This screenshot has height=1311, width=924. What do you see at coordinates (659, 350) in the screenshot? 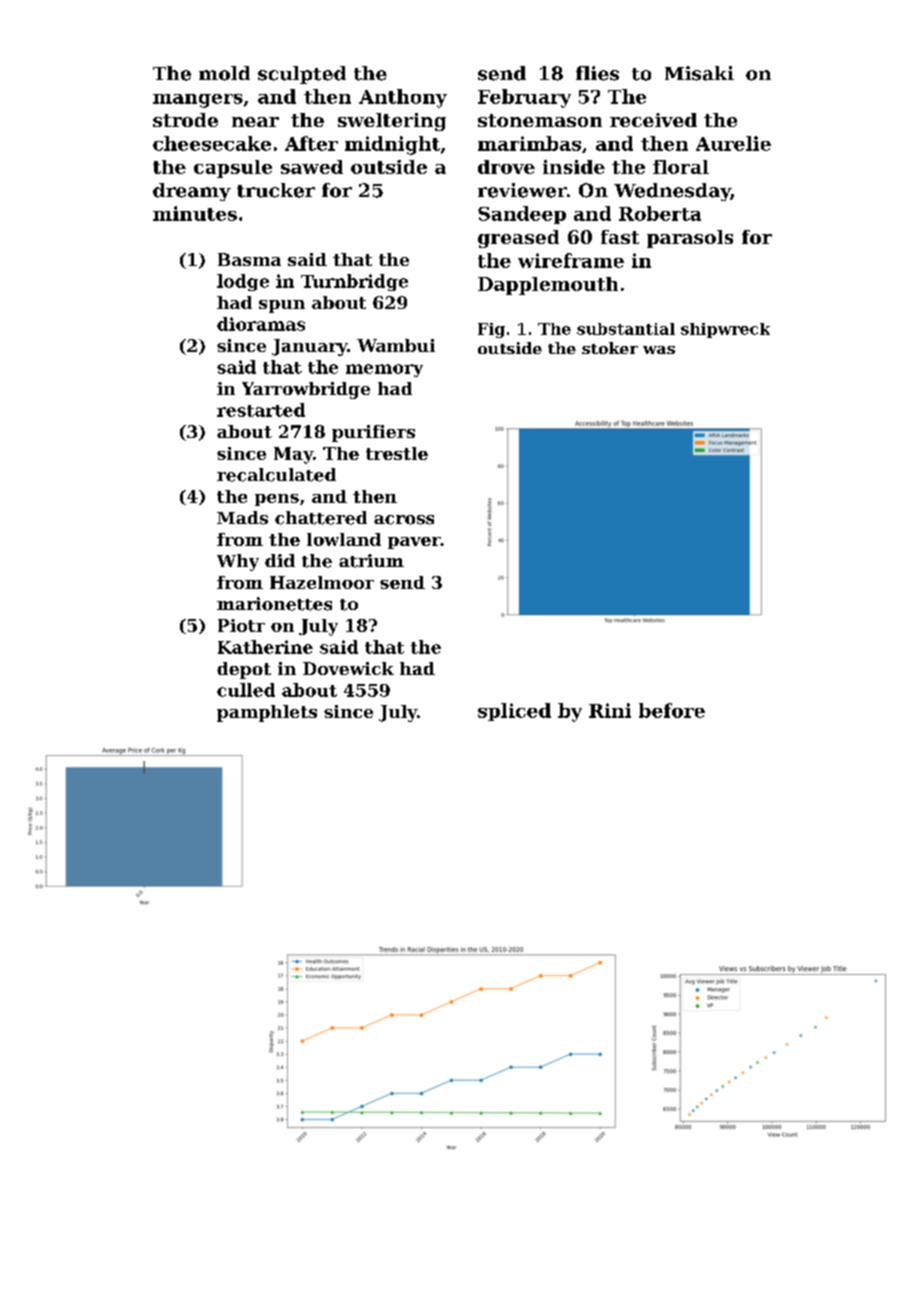
I see `was` at bounding box center [659, 350].
